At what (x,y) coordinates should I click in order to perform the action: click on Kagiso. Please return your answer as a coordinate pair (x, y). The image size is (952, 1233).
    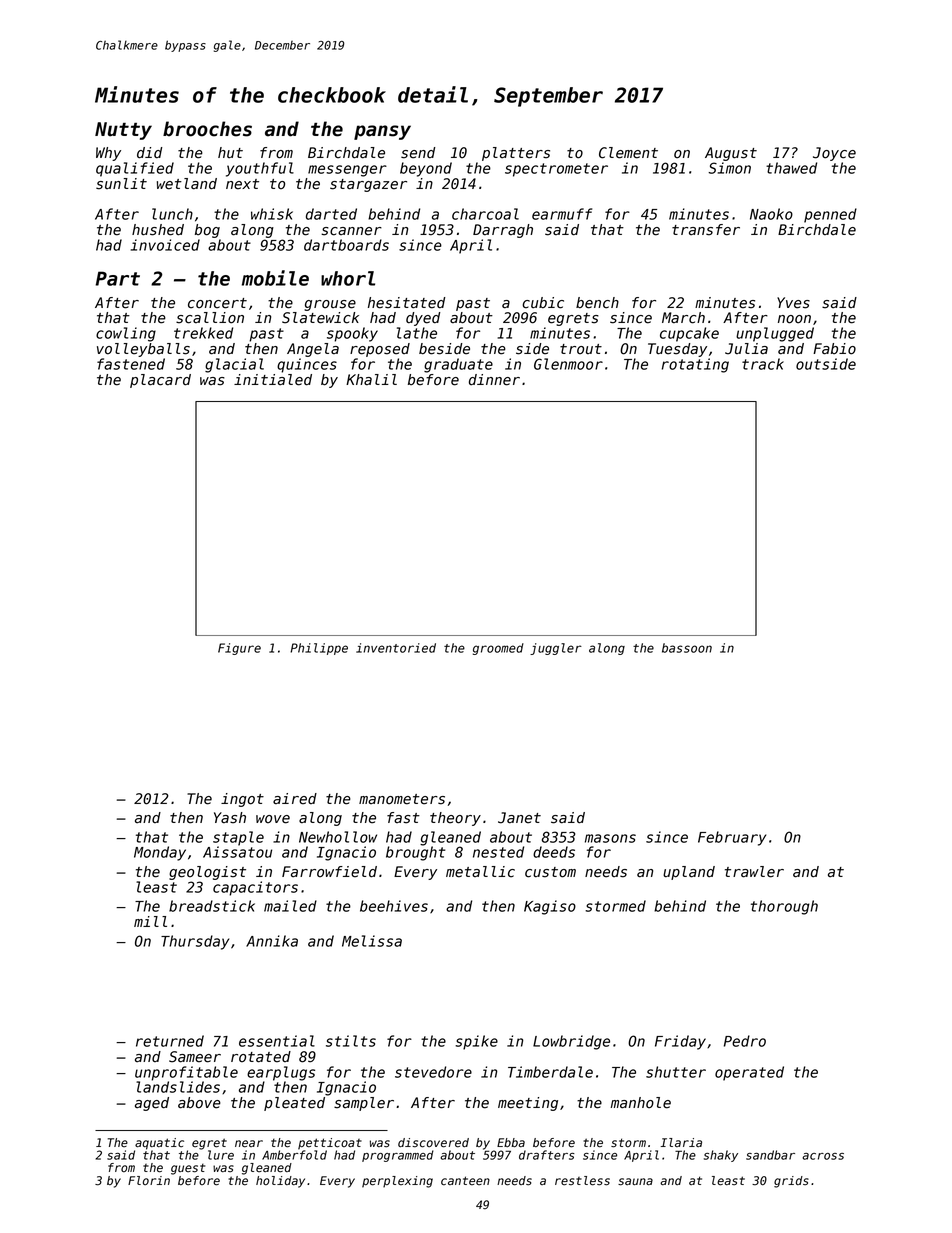
    Looking at the image, I should click on (550, 907).
